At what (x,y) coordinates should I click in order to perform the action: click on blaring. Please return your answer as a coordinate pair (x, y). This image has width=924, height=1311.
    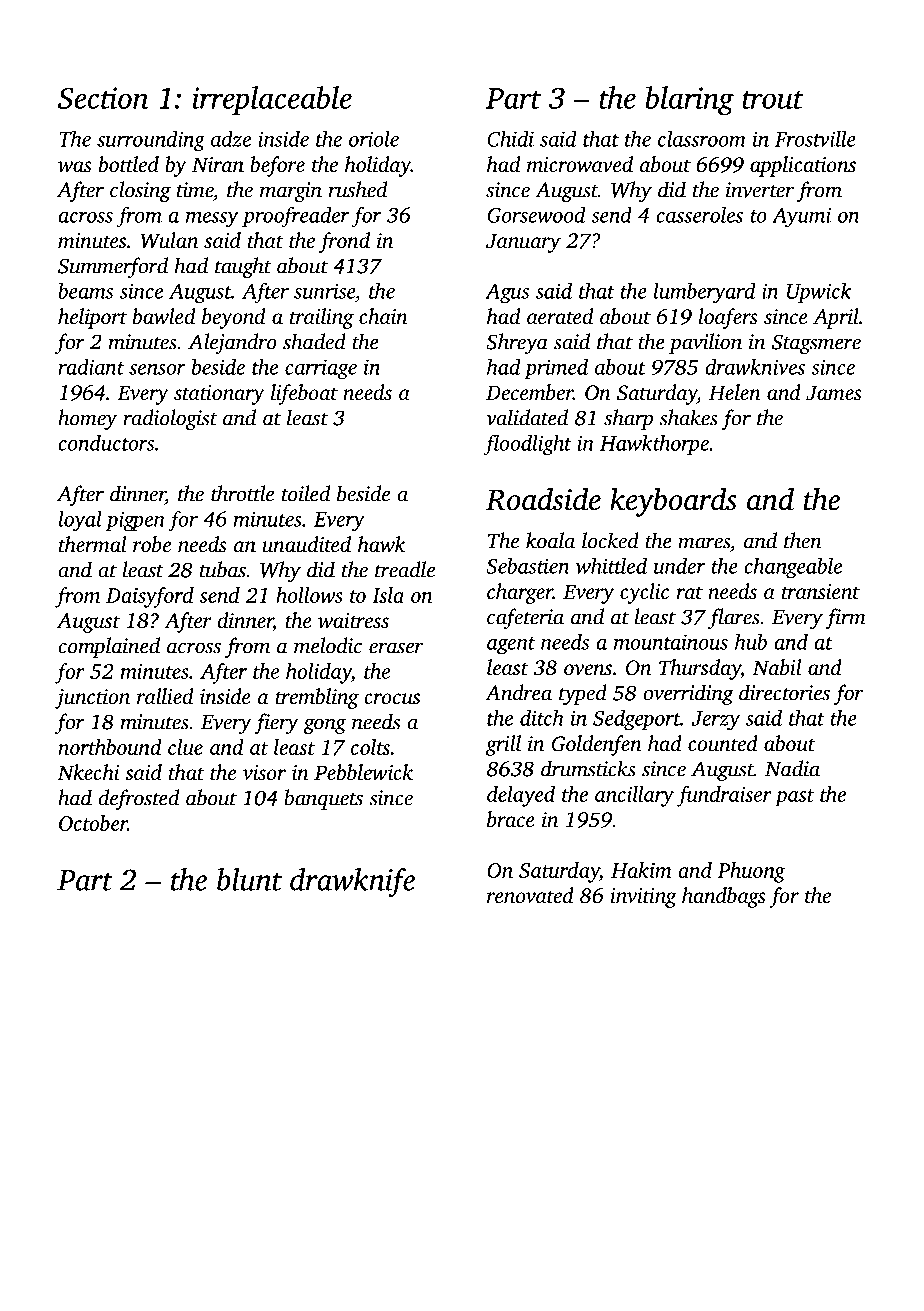
    Looking at the image, I should click on (689, 100).
